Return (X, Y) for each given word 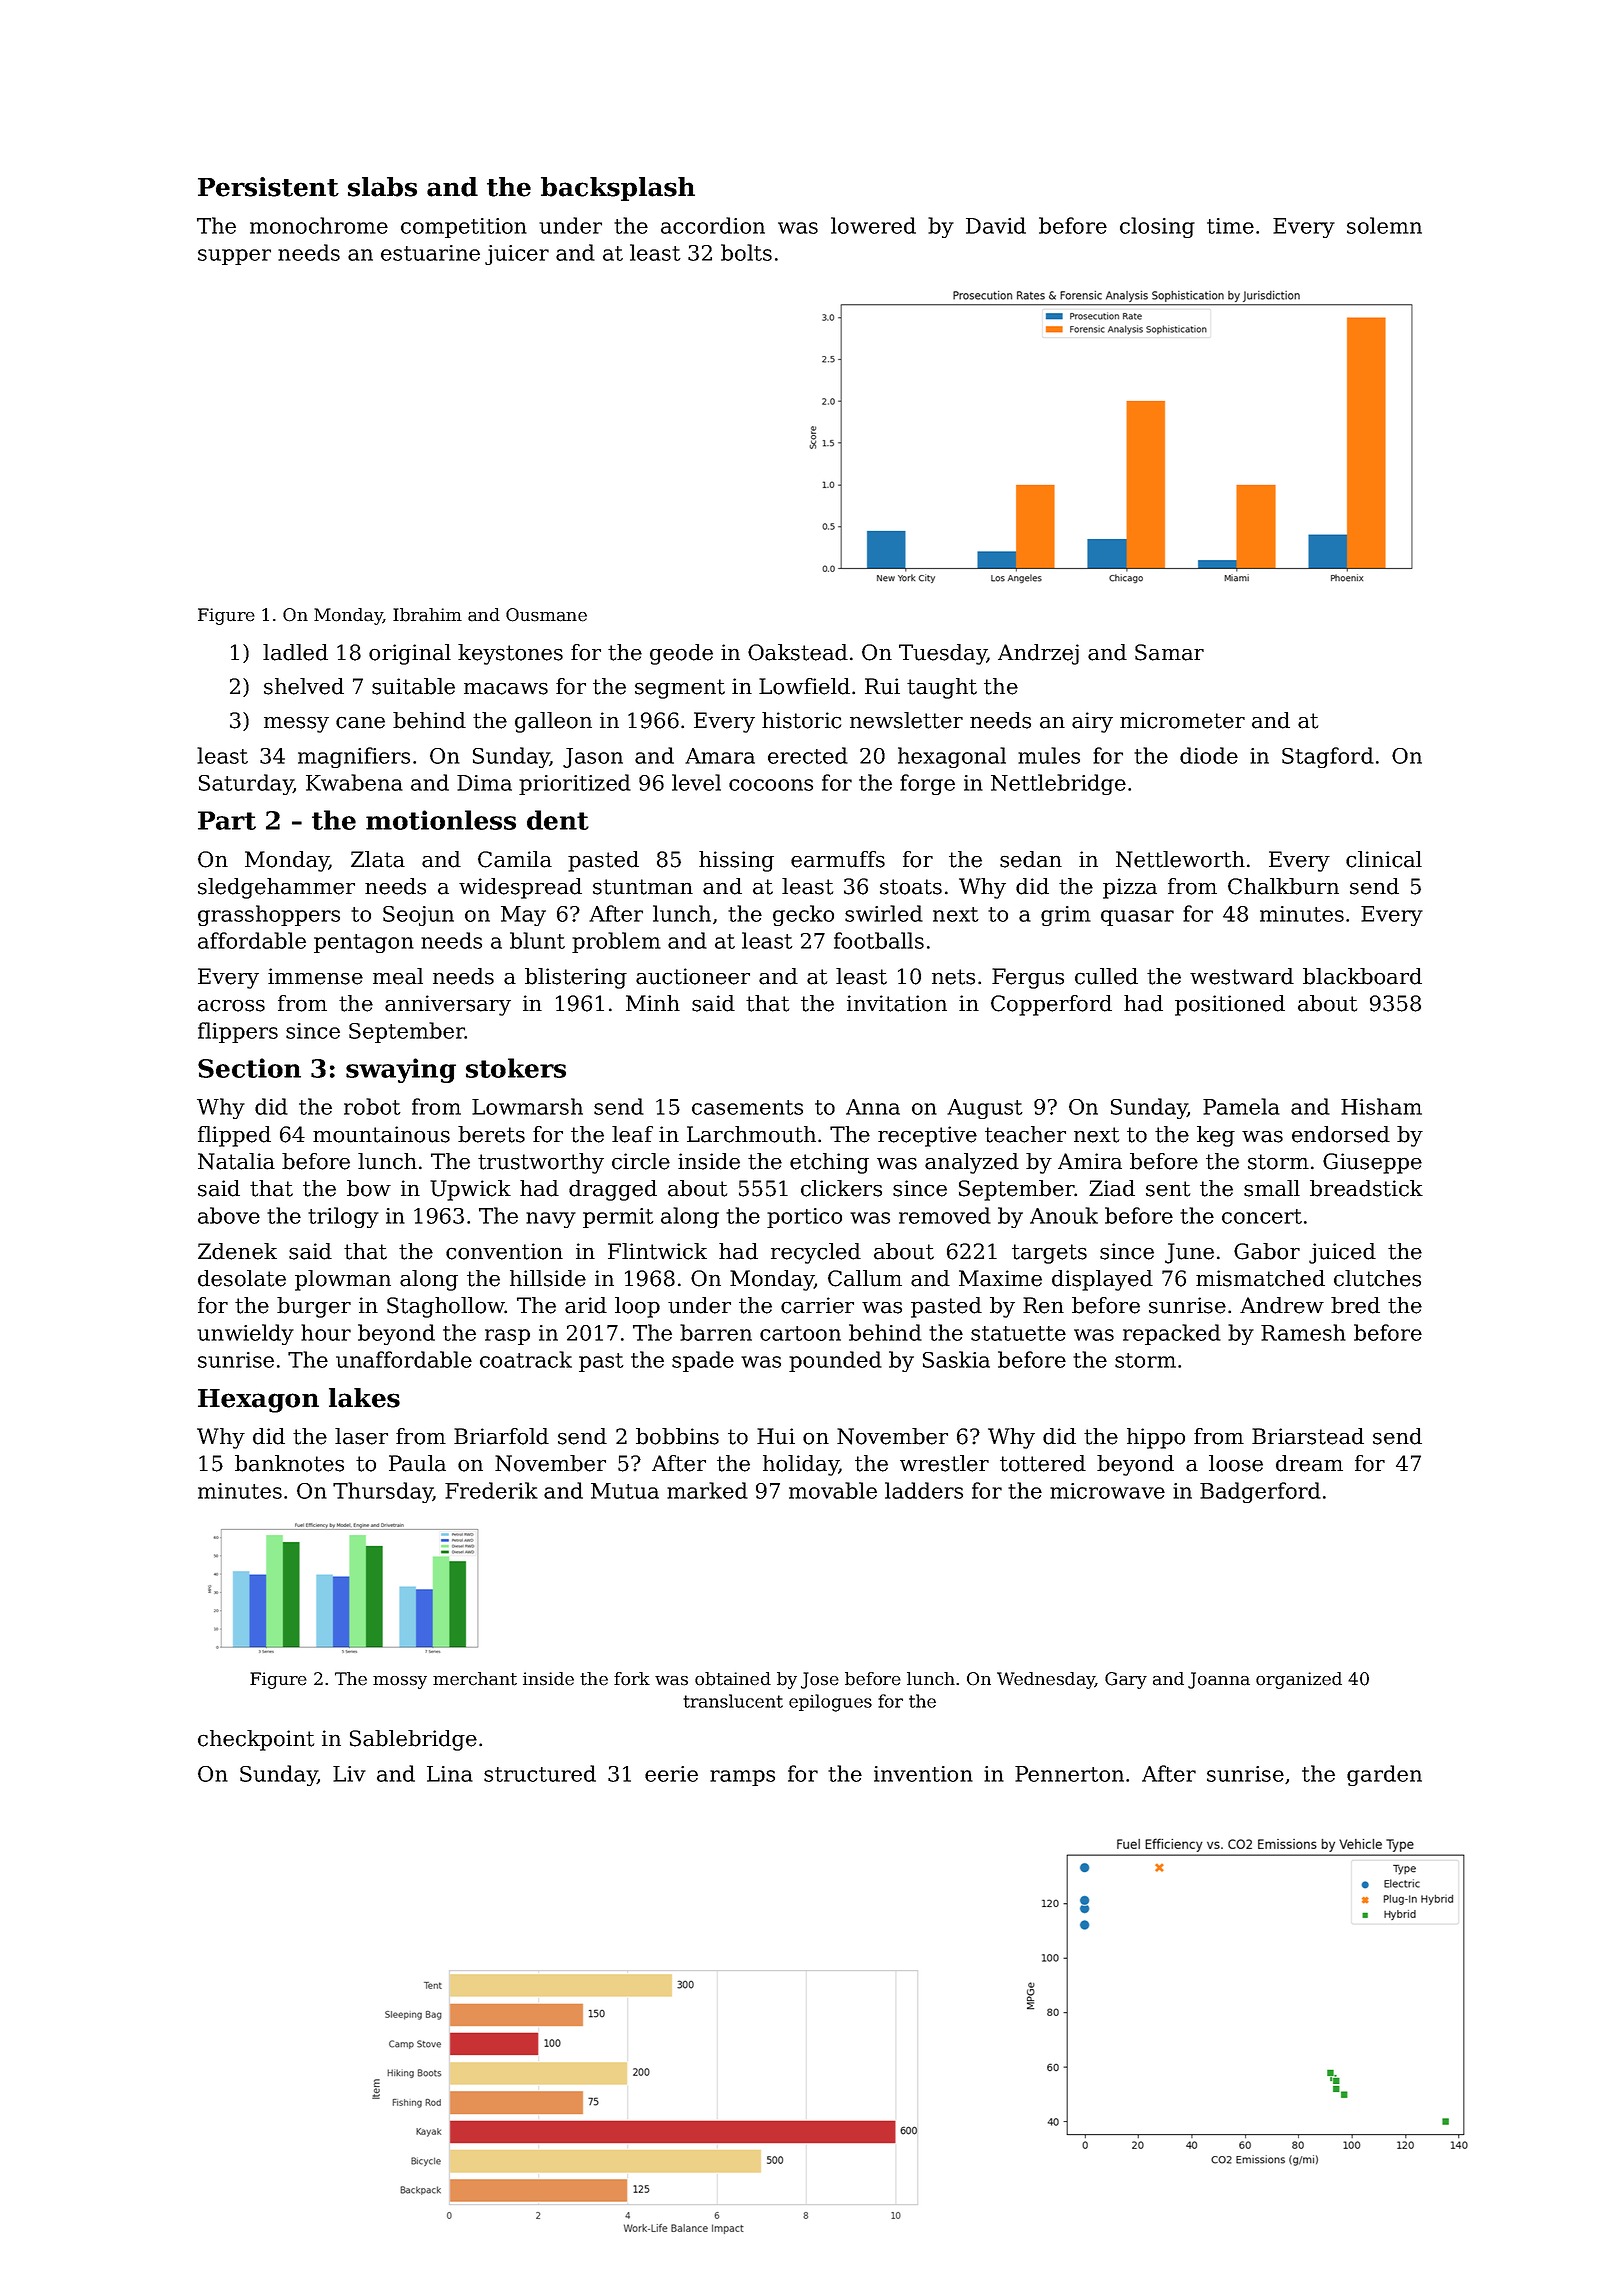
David (996, 225)
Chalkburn (1283, 886)
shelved (304, 686)
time (1230, 226)
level (696, 782)
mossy (400, 1682)
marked (707, 1490)
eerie (671, 1774)
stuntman (643, 887)
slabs (382, 187)
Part (227, 820)
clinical (1384, 859)
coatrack (526, 1359)
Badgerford (1260, 1492)
